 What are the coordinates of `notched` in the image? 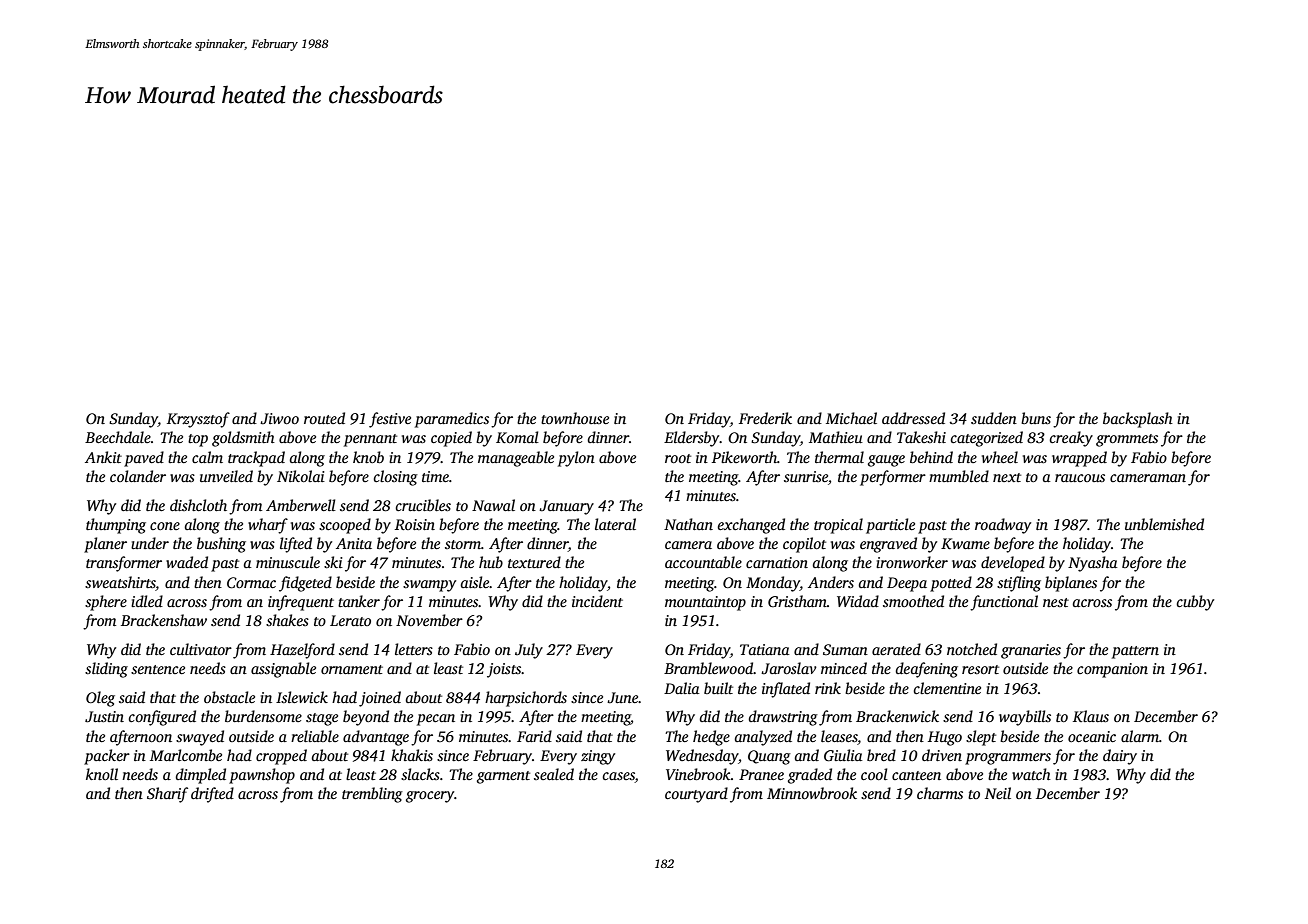 It's located at (972, 649).
